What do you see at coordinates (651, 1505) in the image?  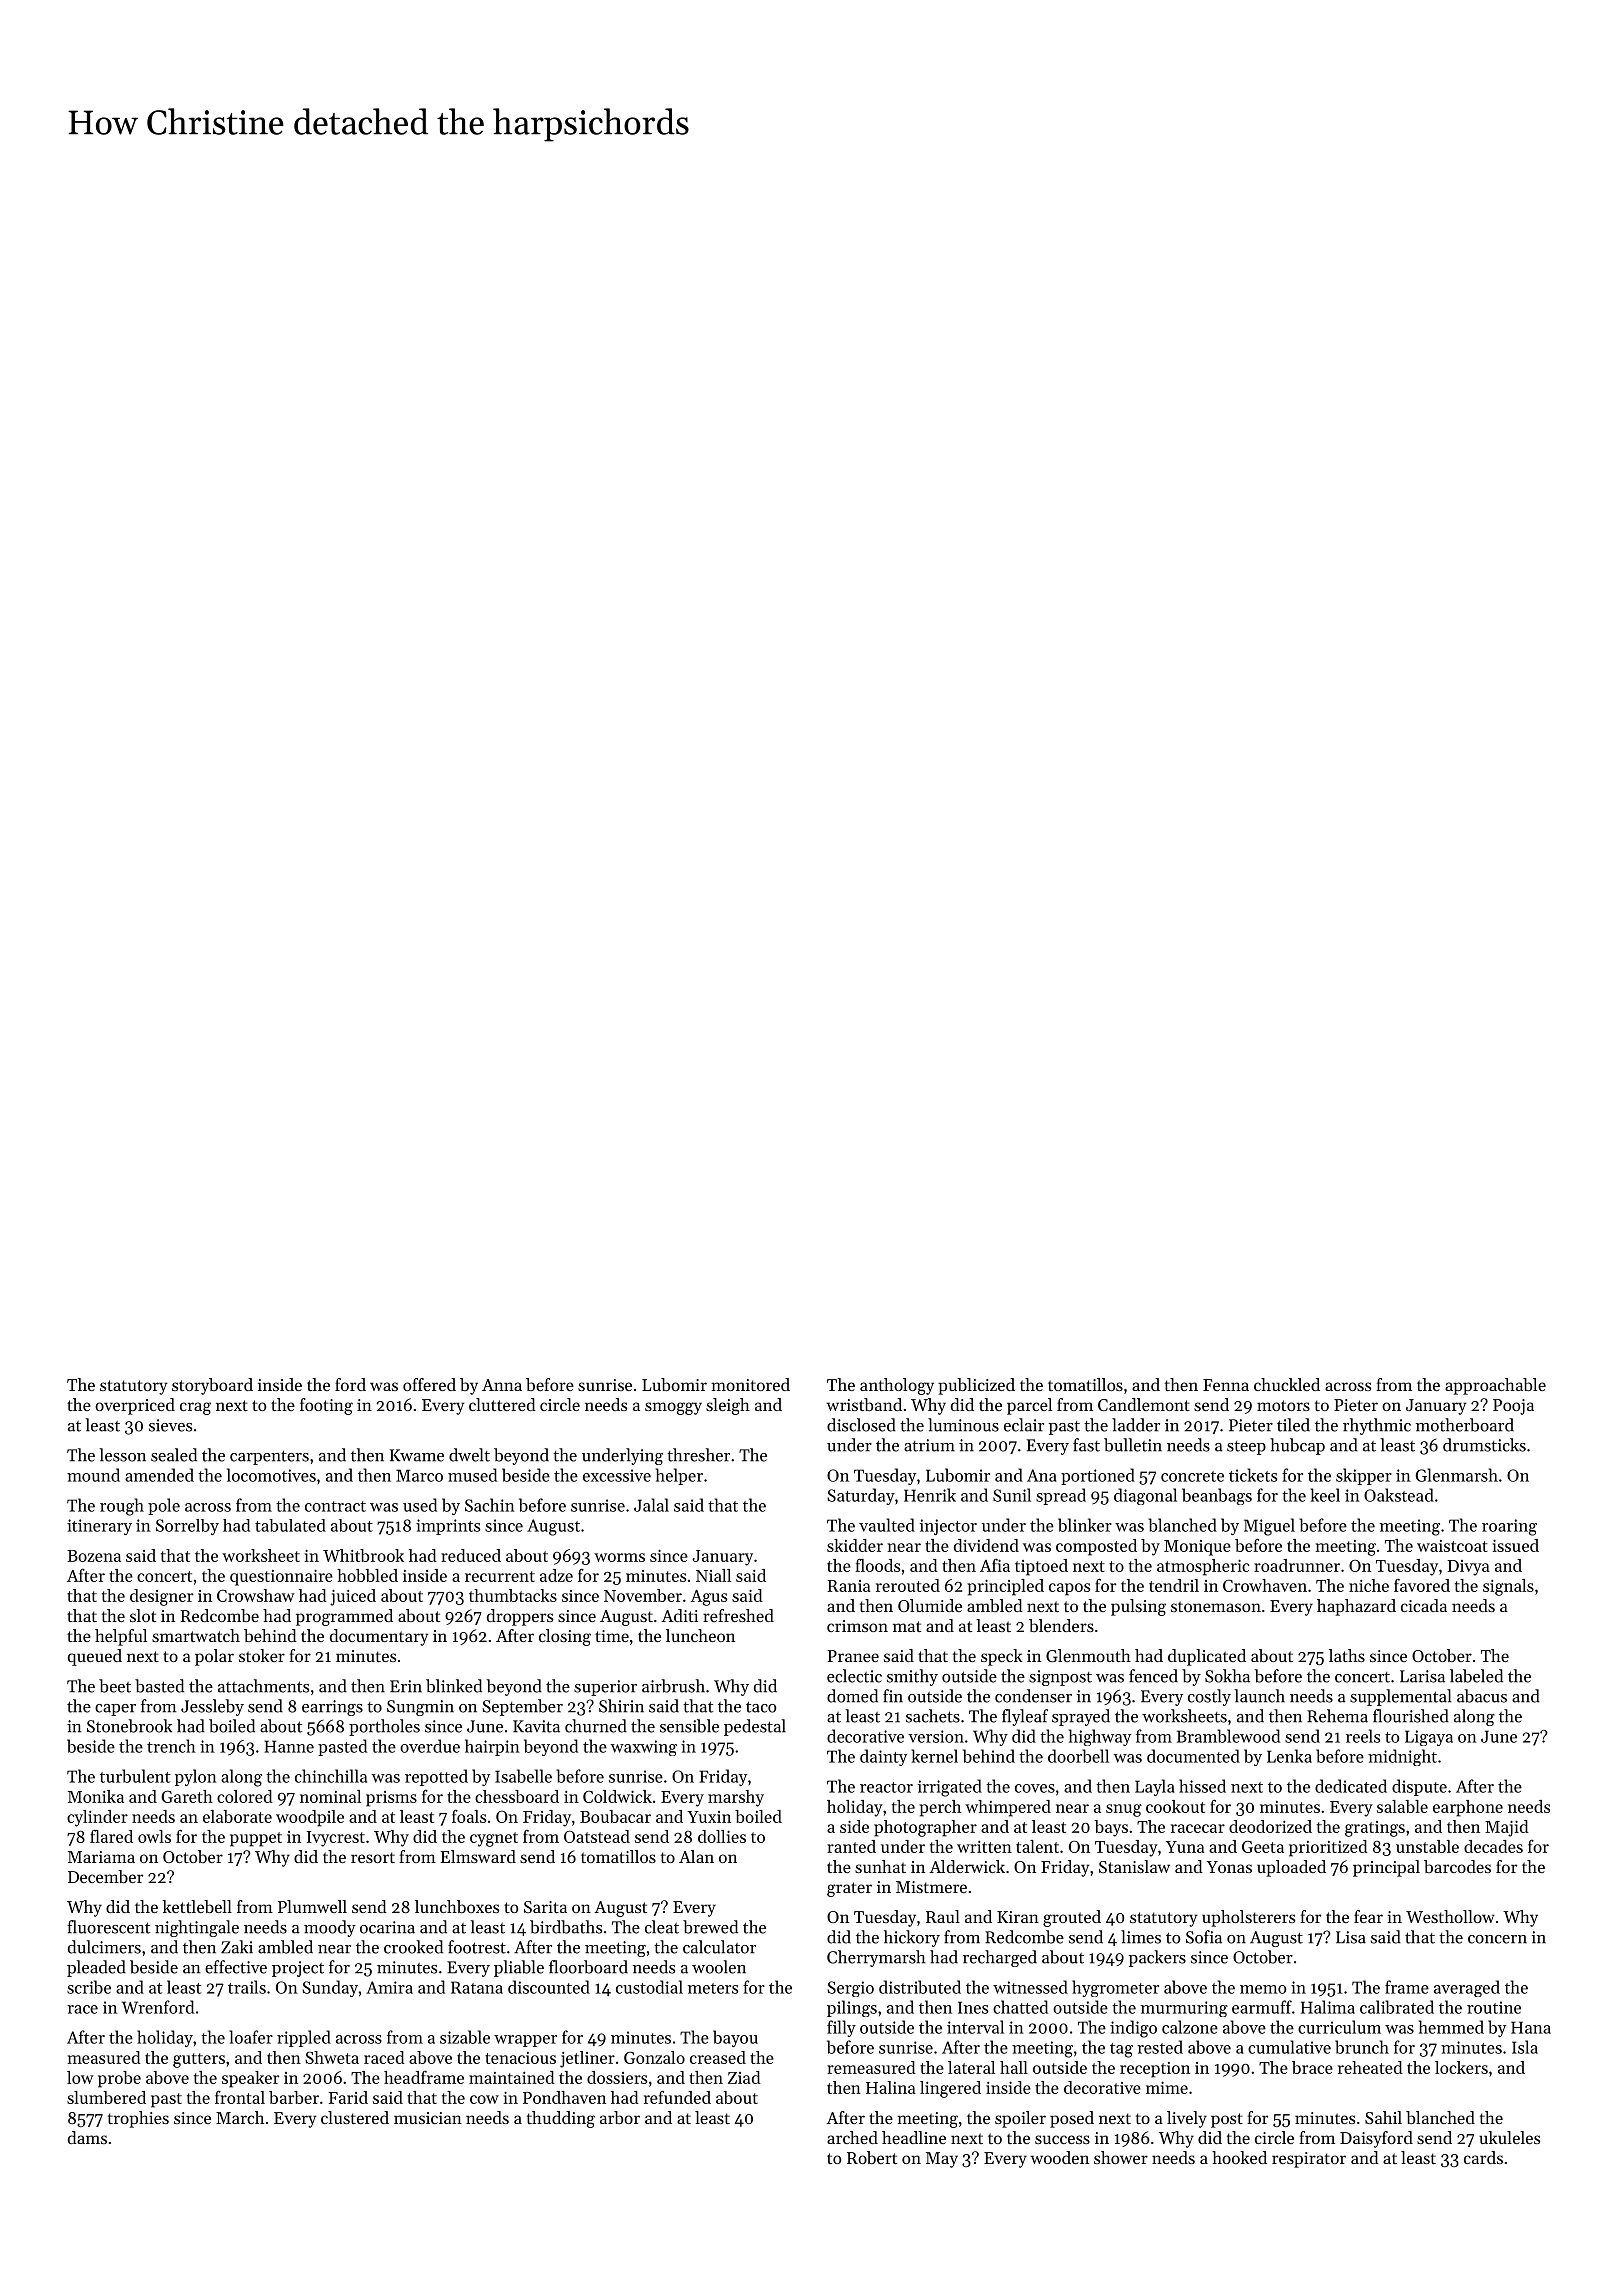 I see `Jalal` at bounding box center [651, 1505].
